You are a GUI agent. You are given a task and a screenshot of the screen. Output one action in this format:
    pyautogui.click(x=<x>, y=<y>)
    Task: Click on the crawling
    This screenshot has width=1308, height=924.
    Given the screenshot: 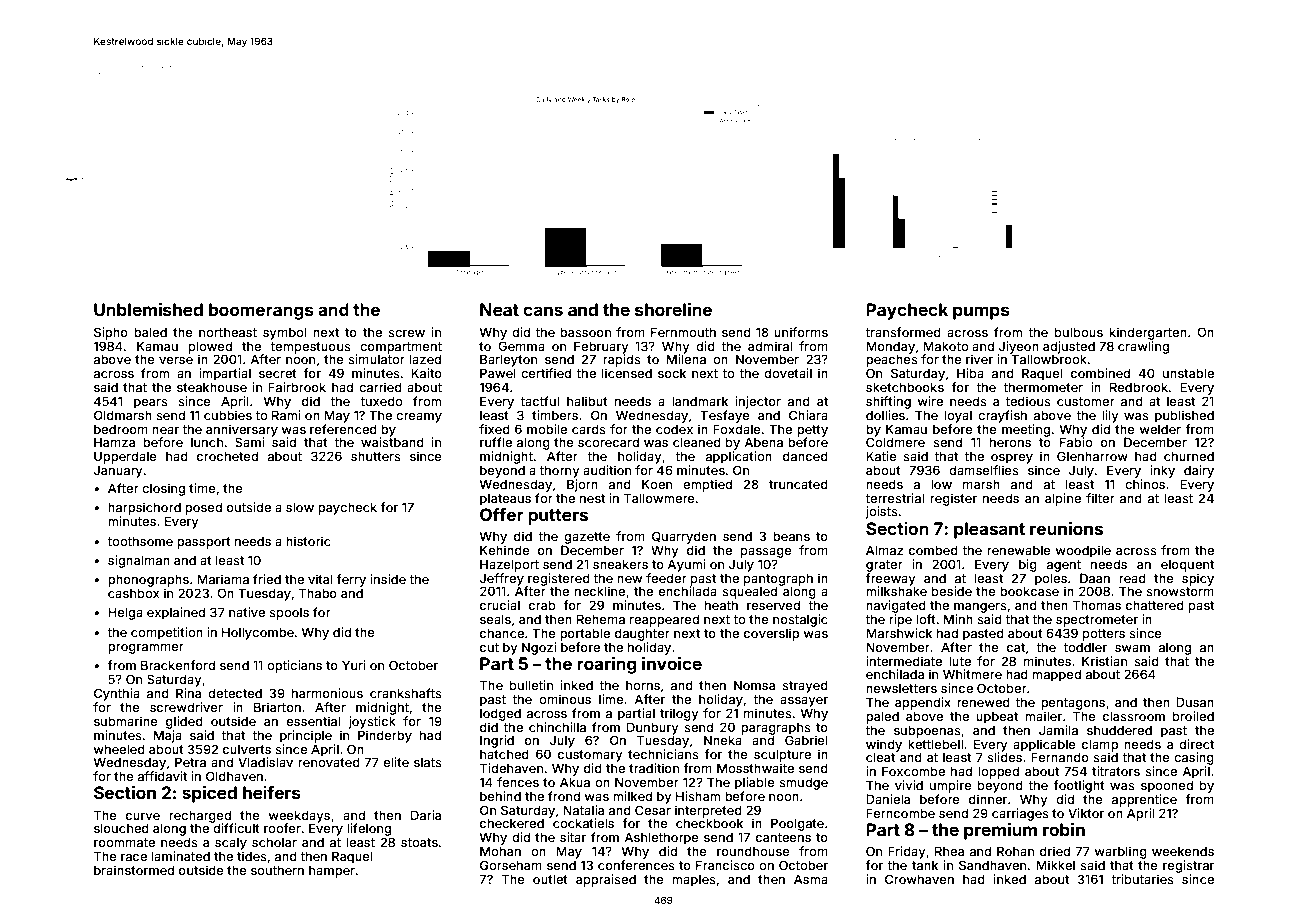 What is the action you would take?
    pyautogui.click(x=1143, y=347)
